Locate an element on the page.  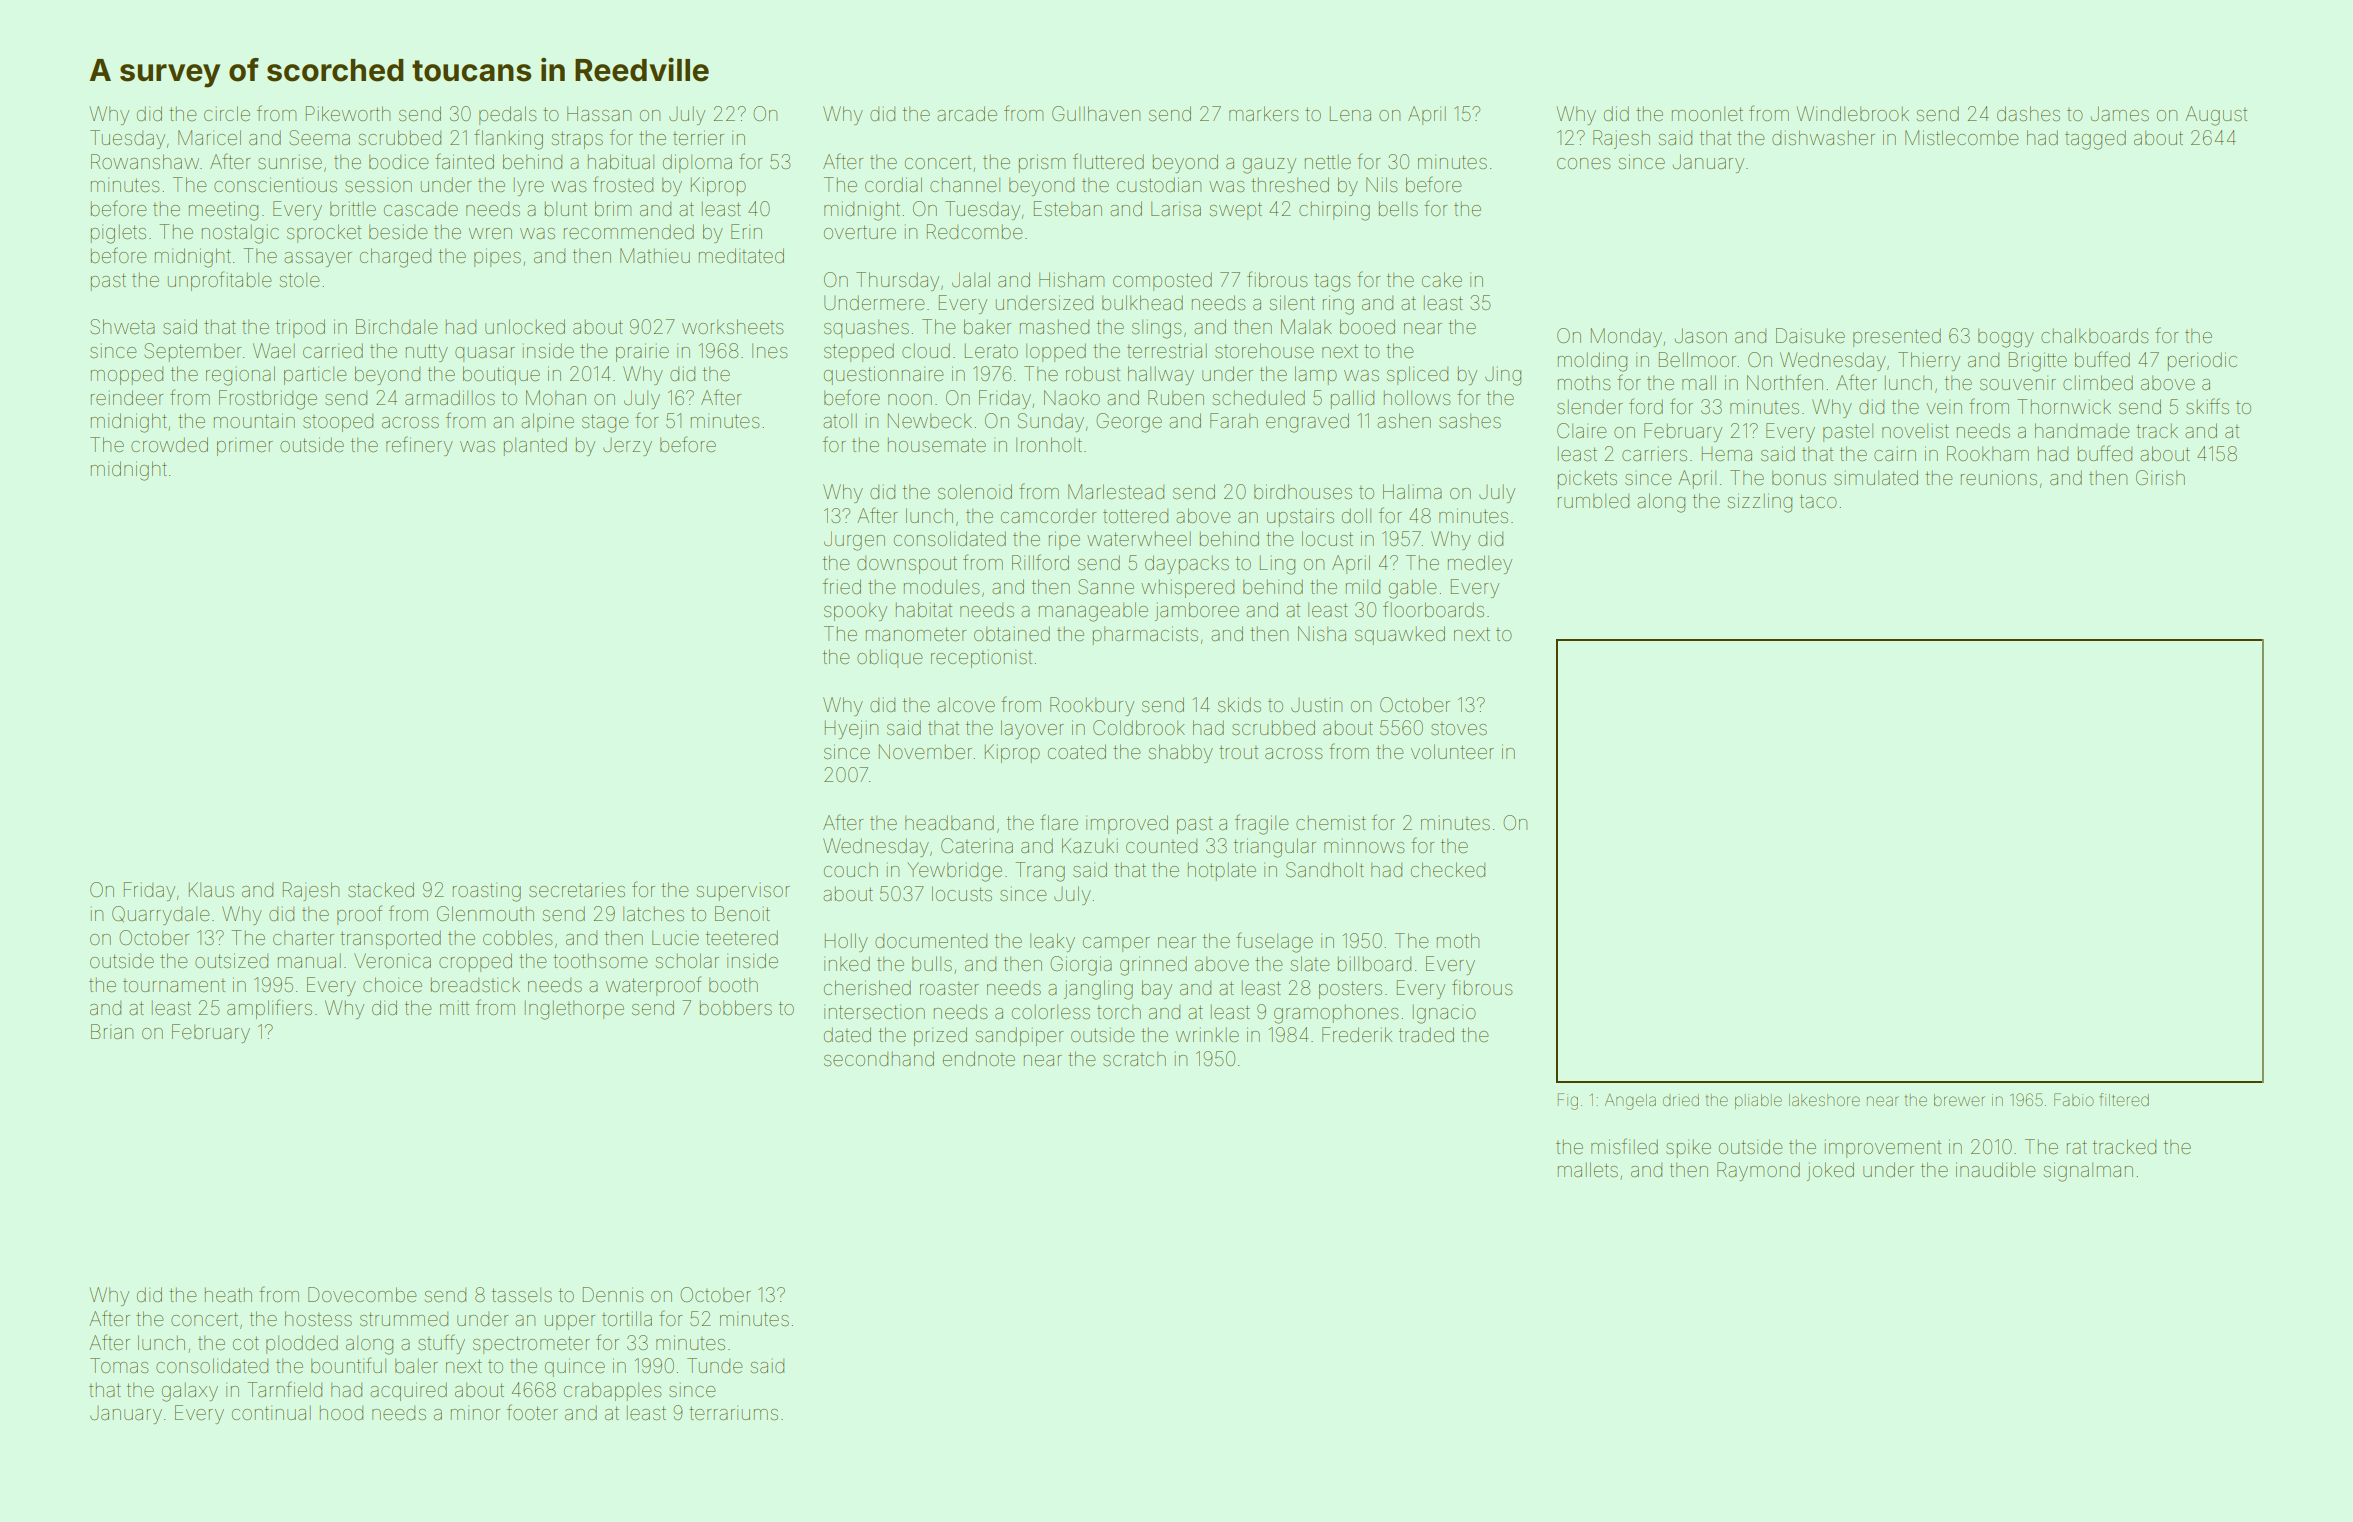
arcade is located at coordinates (967, 113).
